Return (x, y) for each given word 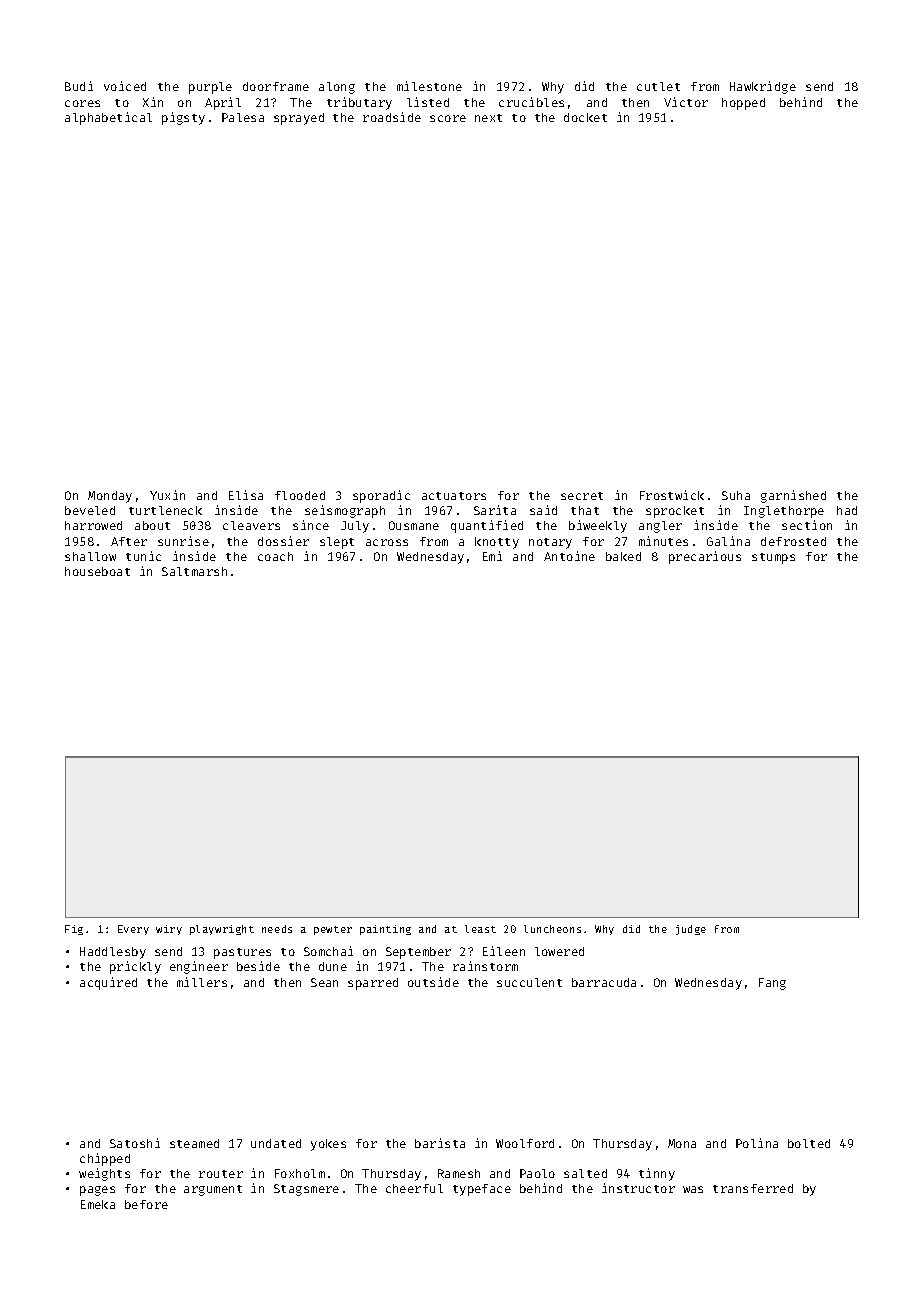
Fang (772, 984)
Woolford (525, 1143)
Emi (492, 556)
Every (133, 930)
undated (276, 1143)
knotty (497, 543)
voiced (125, 86)
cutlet (658, 86)
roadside (392, 117)
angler (660, 527)
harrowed (93, 525)
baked (623, 556)
